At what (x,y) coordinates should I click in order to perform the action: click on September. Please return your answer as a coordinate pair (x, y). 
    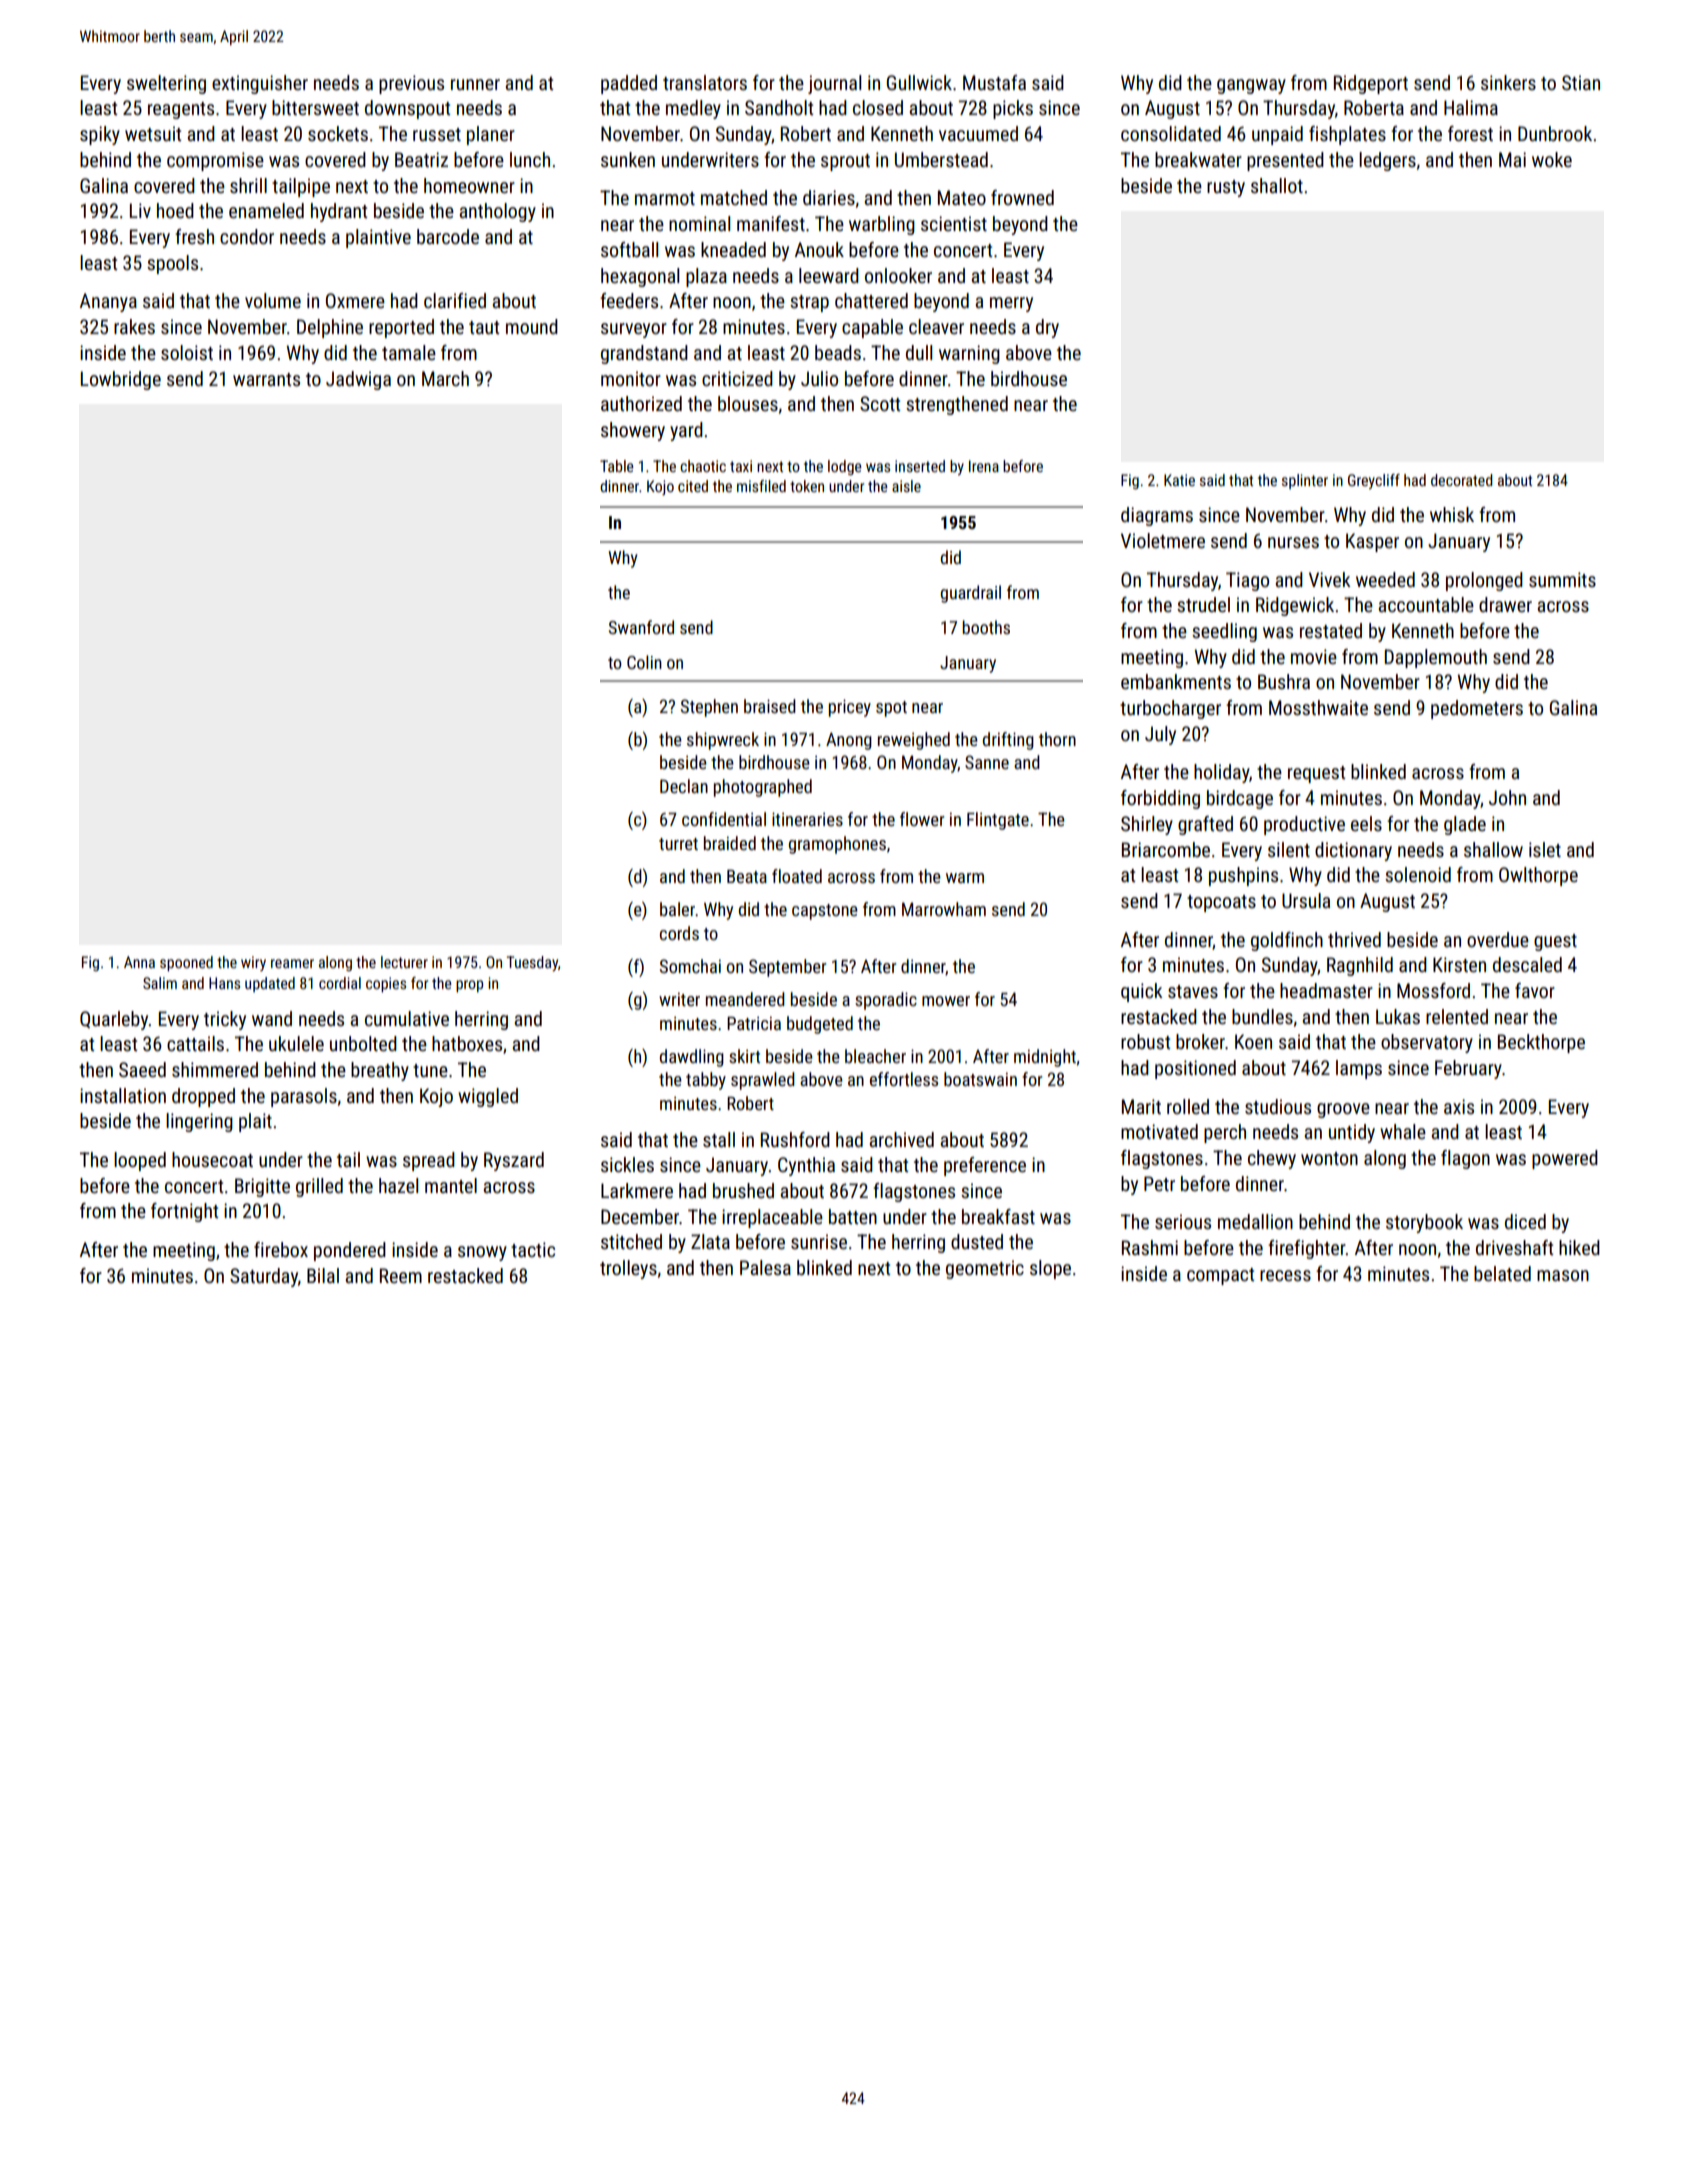
    Looking at the image, I should click on (787, 968).
